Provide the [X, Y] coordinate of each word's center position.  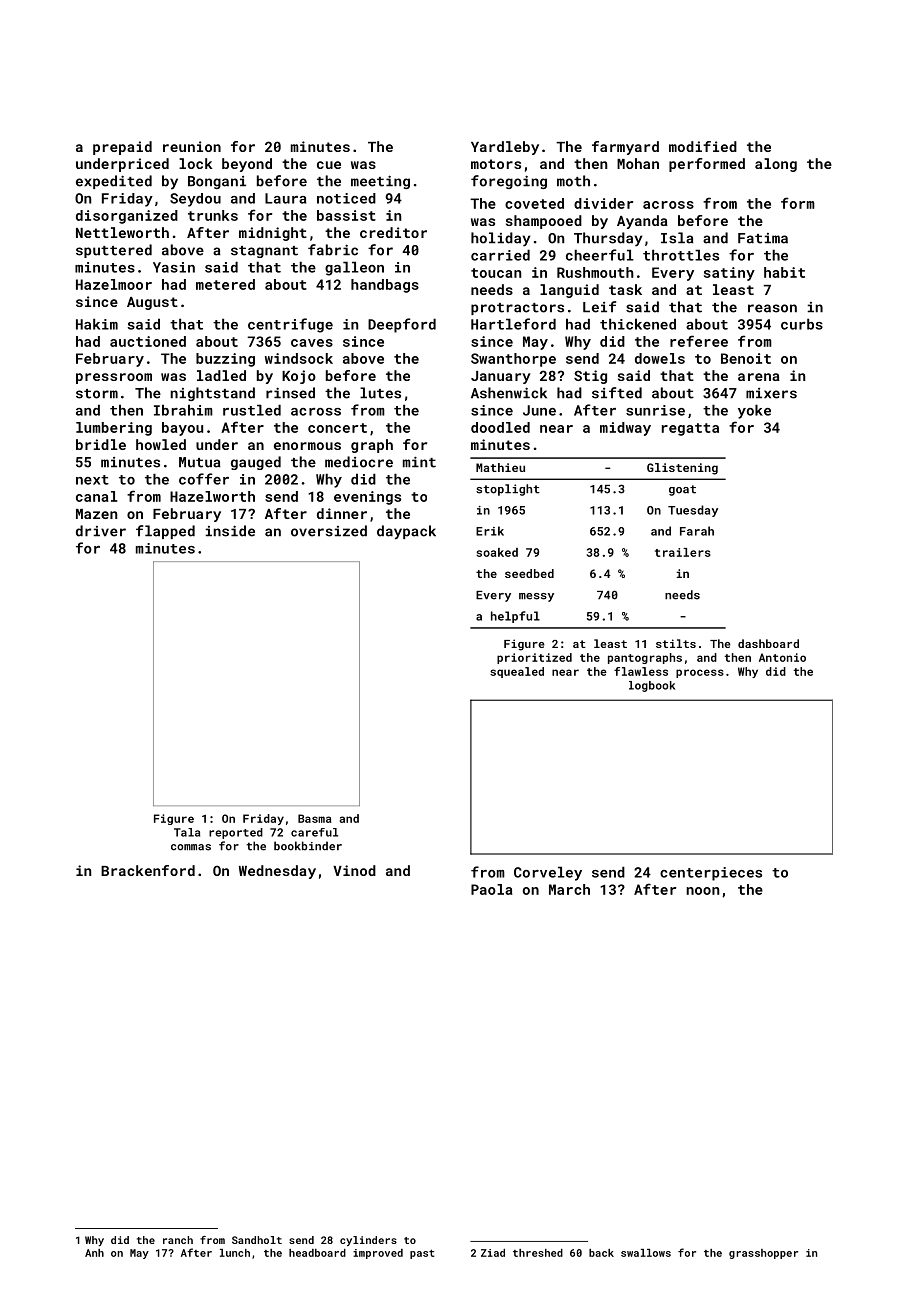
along [776, 165]
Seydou [195, 200]
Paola [492, 889]
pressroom [114, 378]
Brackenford [148, 870]
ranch [178, 1240]
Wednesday [277, 872]
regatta [690, 429]
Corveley [548, 873]
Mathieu [500, 467]
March [569, 889]
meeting [380, 182]
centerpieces [711, 874]
